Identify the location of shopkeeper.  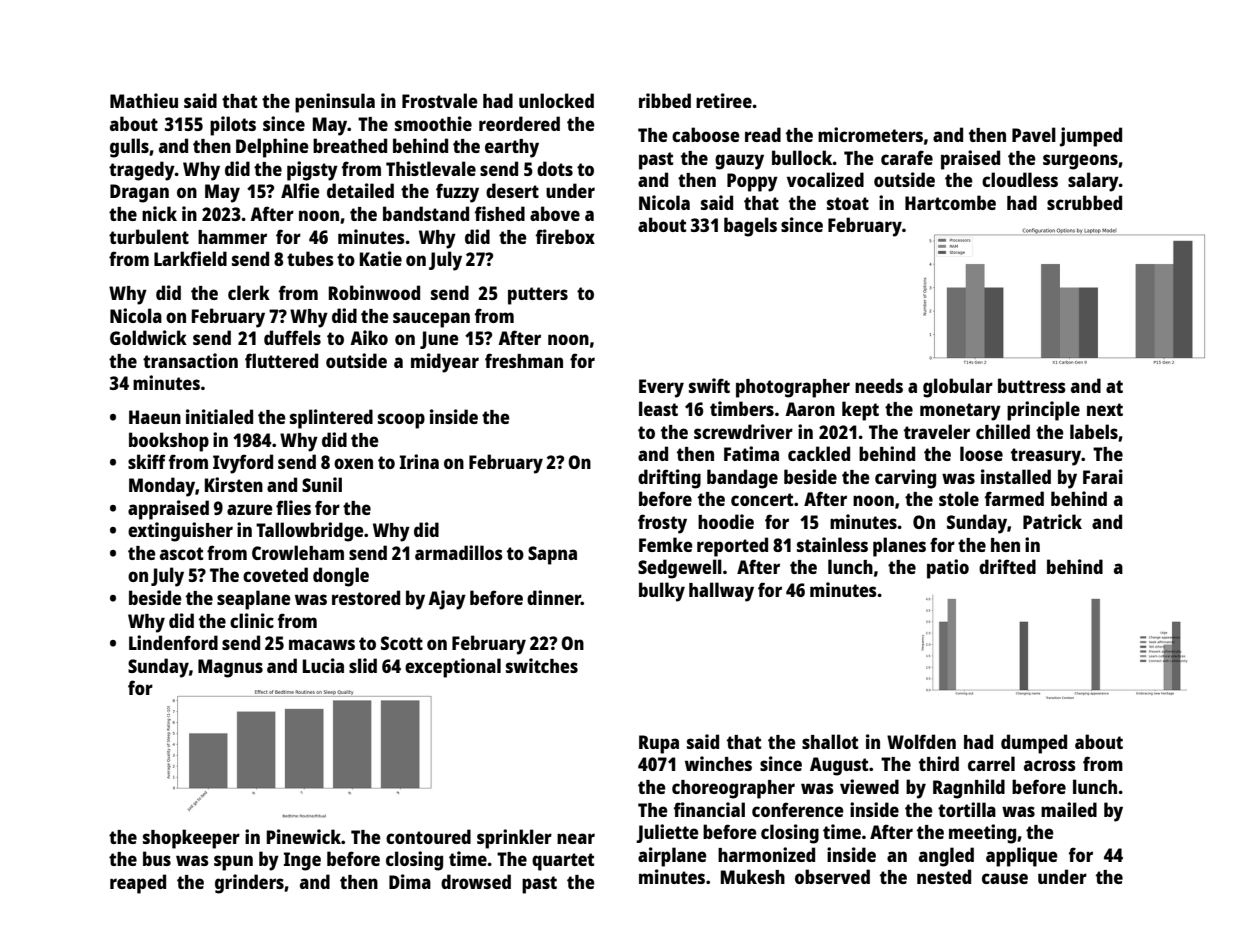
(191, 839).
